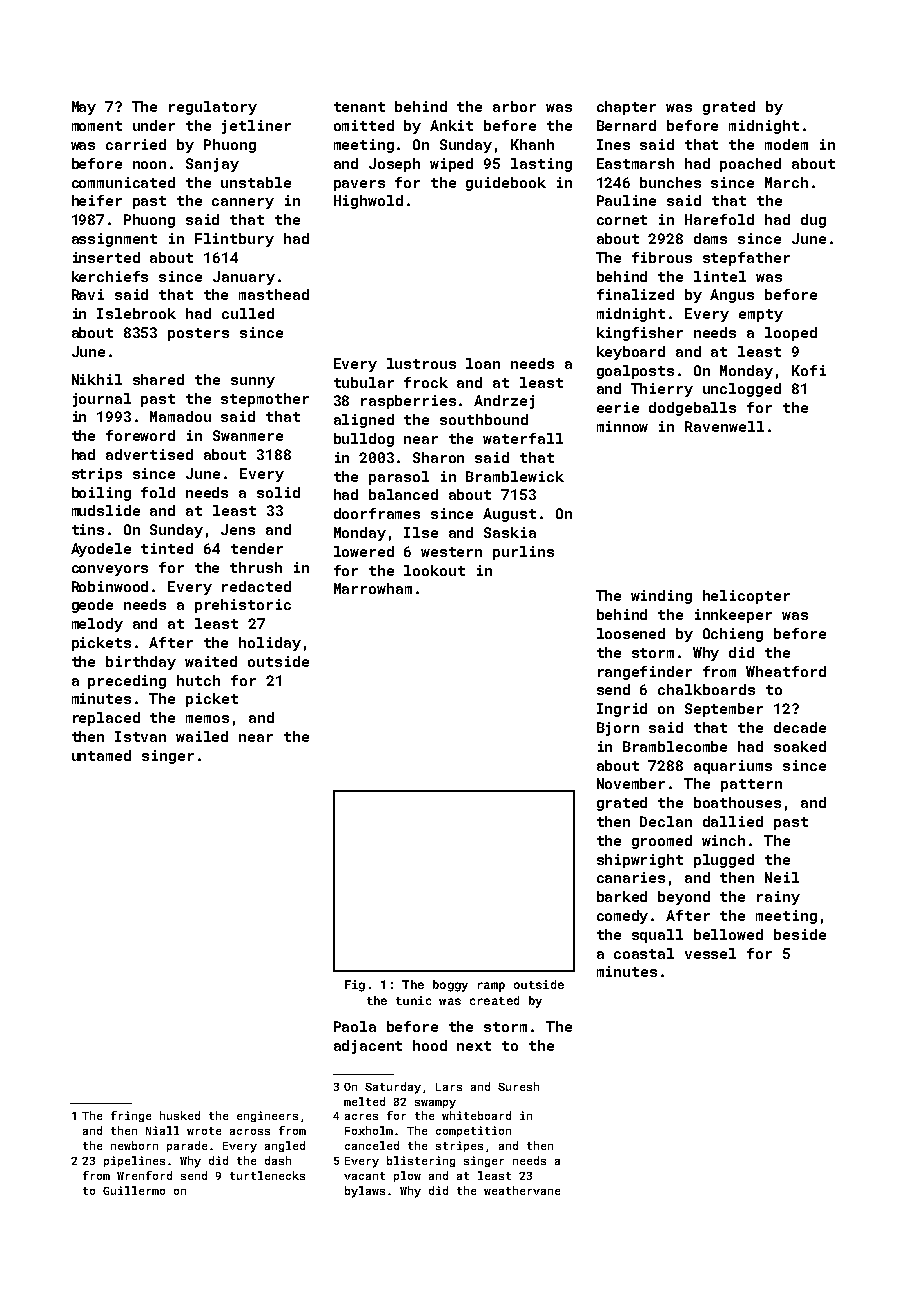 This screenshot has width=908, height=1316. I want to click on wailed, so click(202, 736).
